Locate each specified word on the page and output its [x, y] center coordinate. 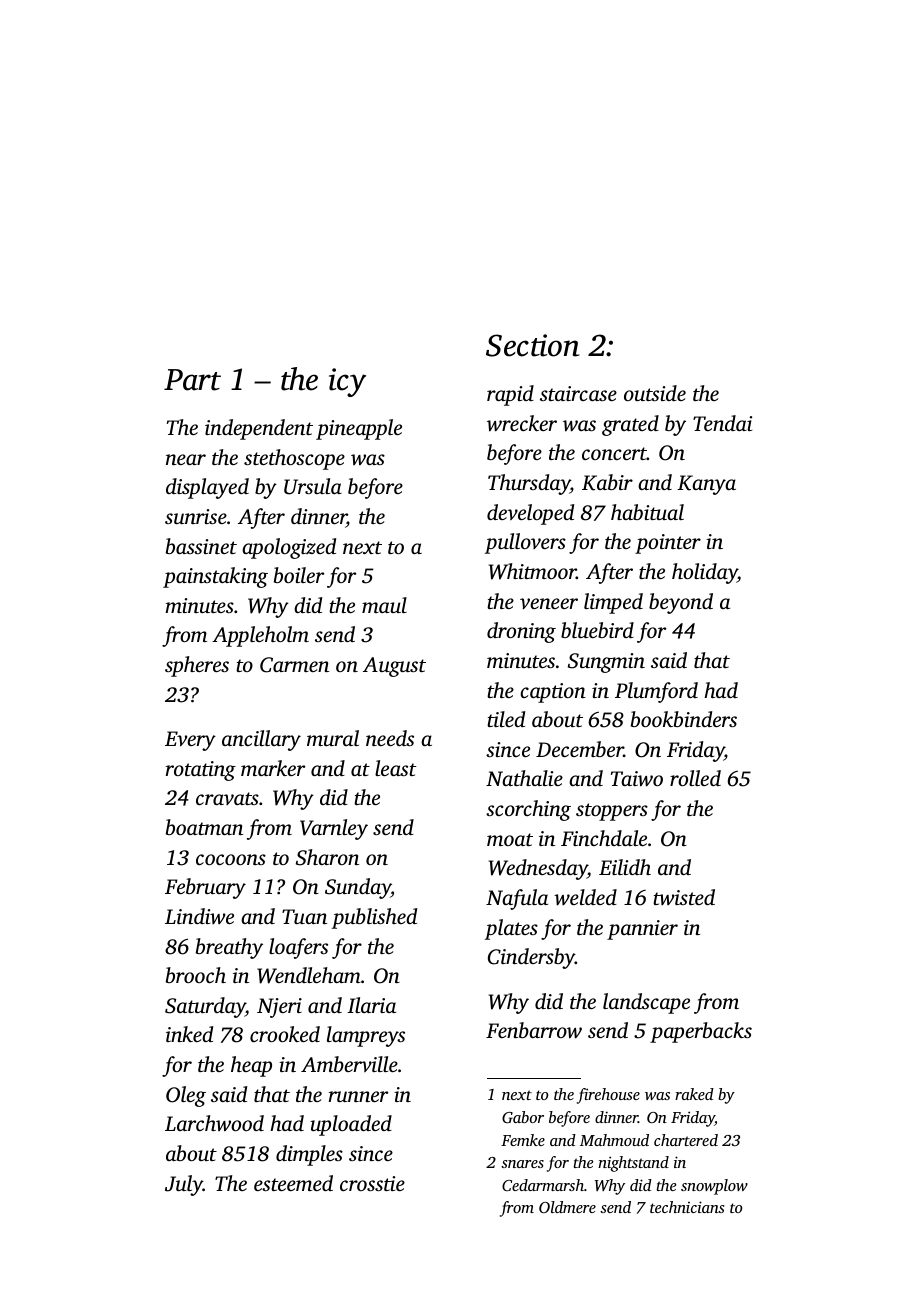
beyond [681, 603]
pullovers [525, 543]
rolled [695, 778]
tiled [506, 719]
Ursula [313, 486]
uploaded [351, 1125]
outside [655, 393]
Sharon [327, 857]
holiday [705, 573]
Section [533, 345]
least [395, 768]
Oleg [186, 1096]
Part [192, 380]
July [184, 1185]
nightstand [633, 1164]
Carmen [294, 665]
